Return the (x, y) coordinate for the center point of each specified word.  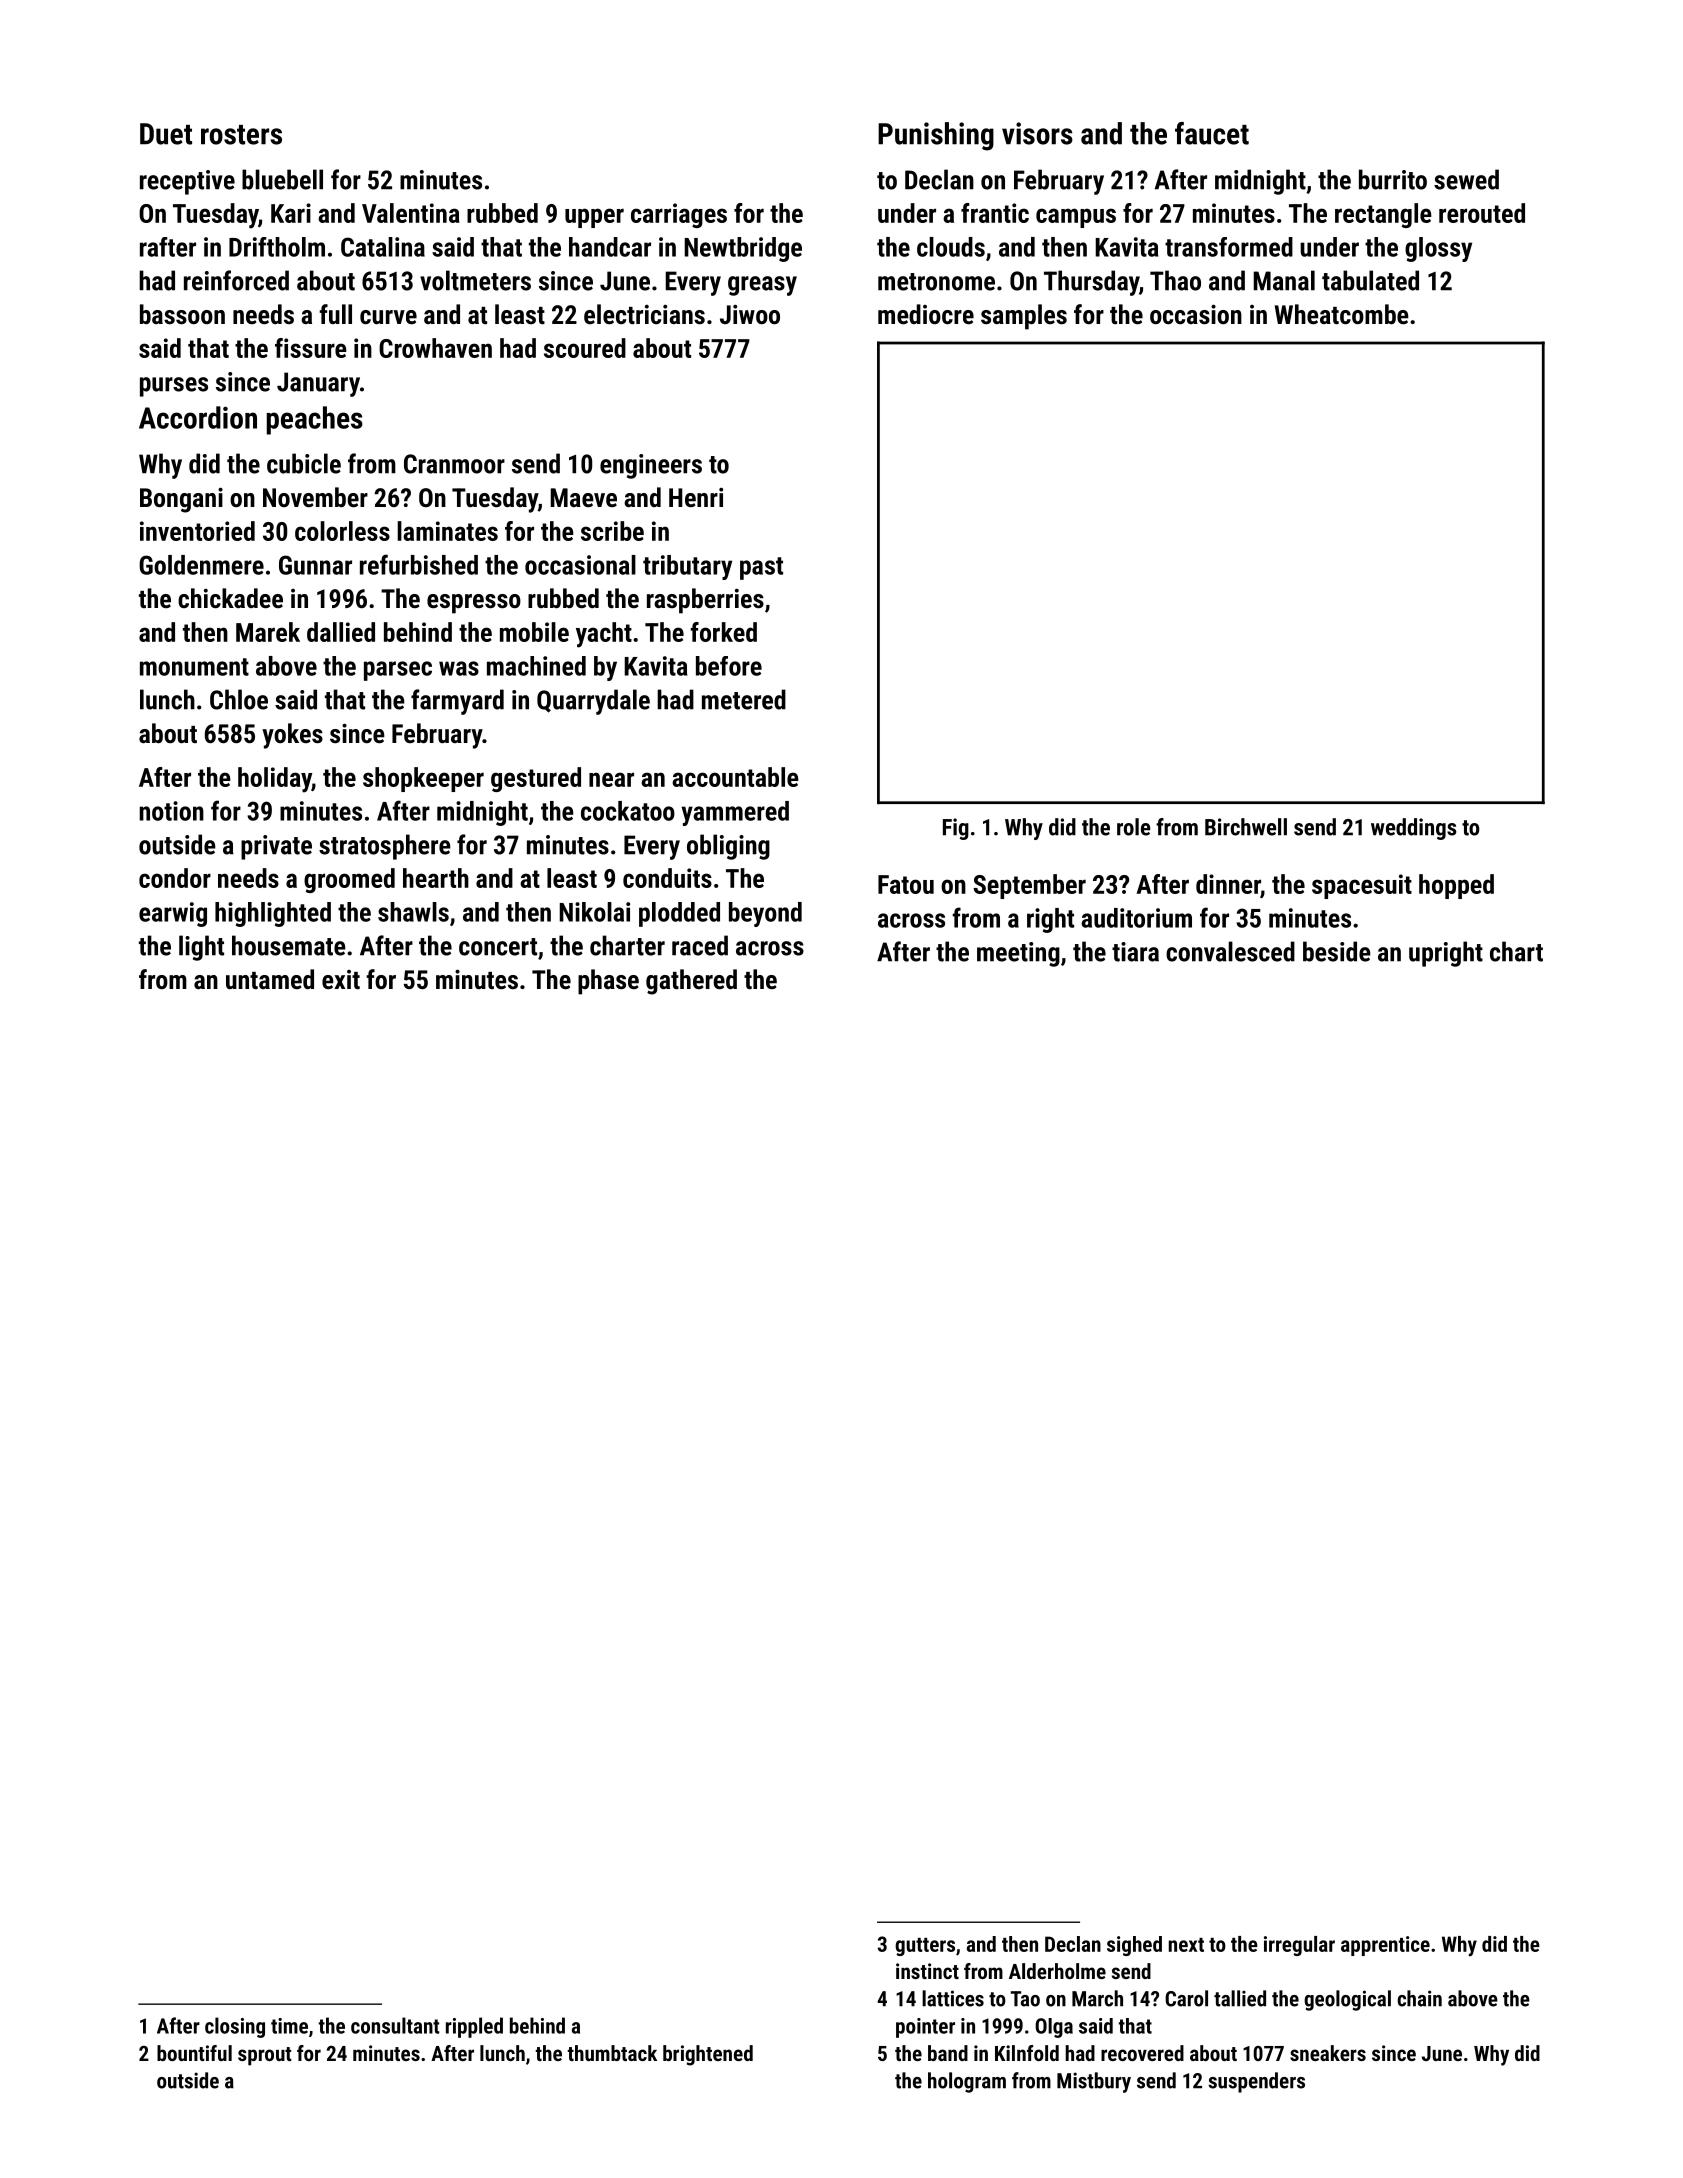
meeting (1018, 954)
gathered (691, 982)
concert (498, 947)
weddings (1413, 829)
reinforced (236, 280)
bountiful (194, 2053)
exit (341, 979)
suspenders (1256, 2082)
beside (1337, 951)
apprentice (1385, 1946)
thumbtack (612, 2053)
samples (1024, 317)
